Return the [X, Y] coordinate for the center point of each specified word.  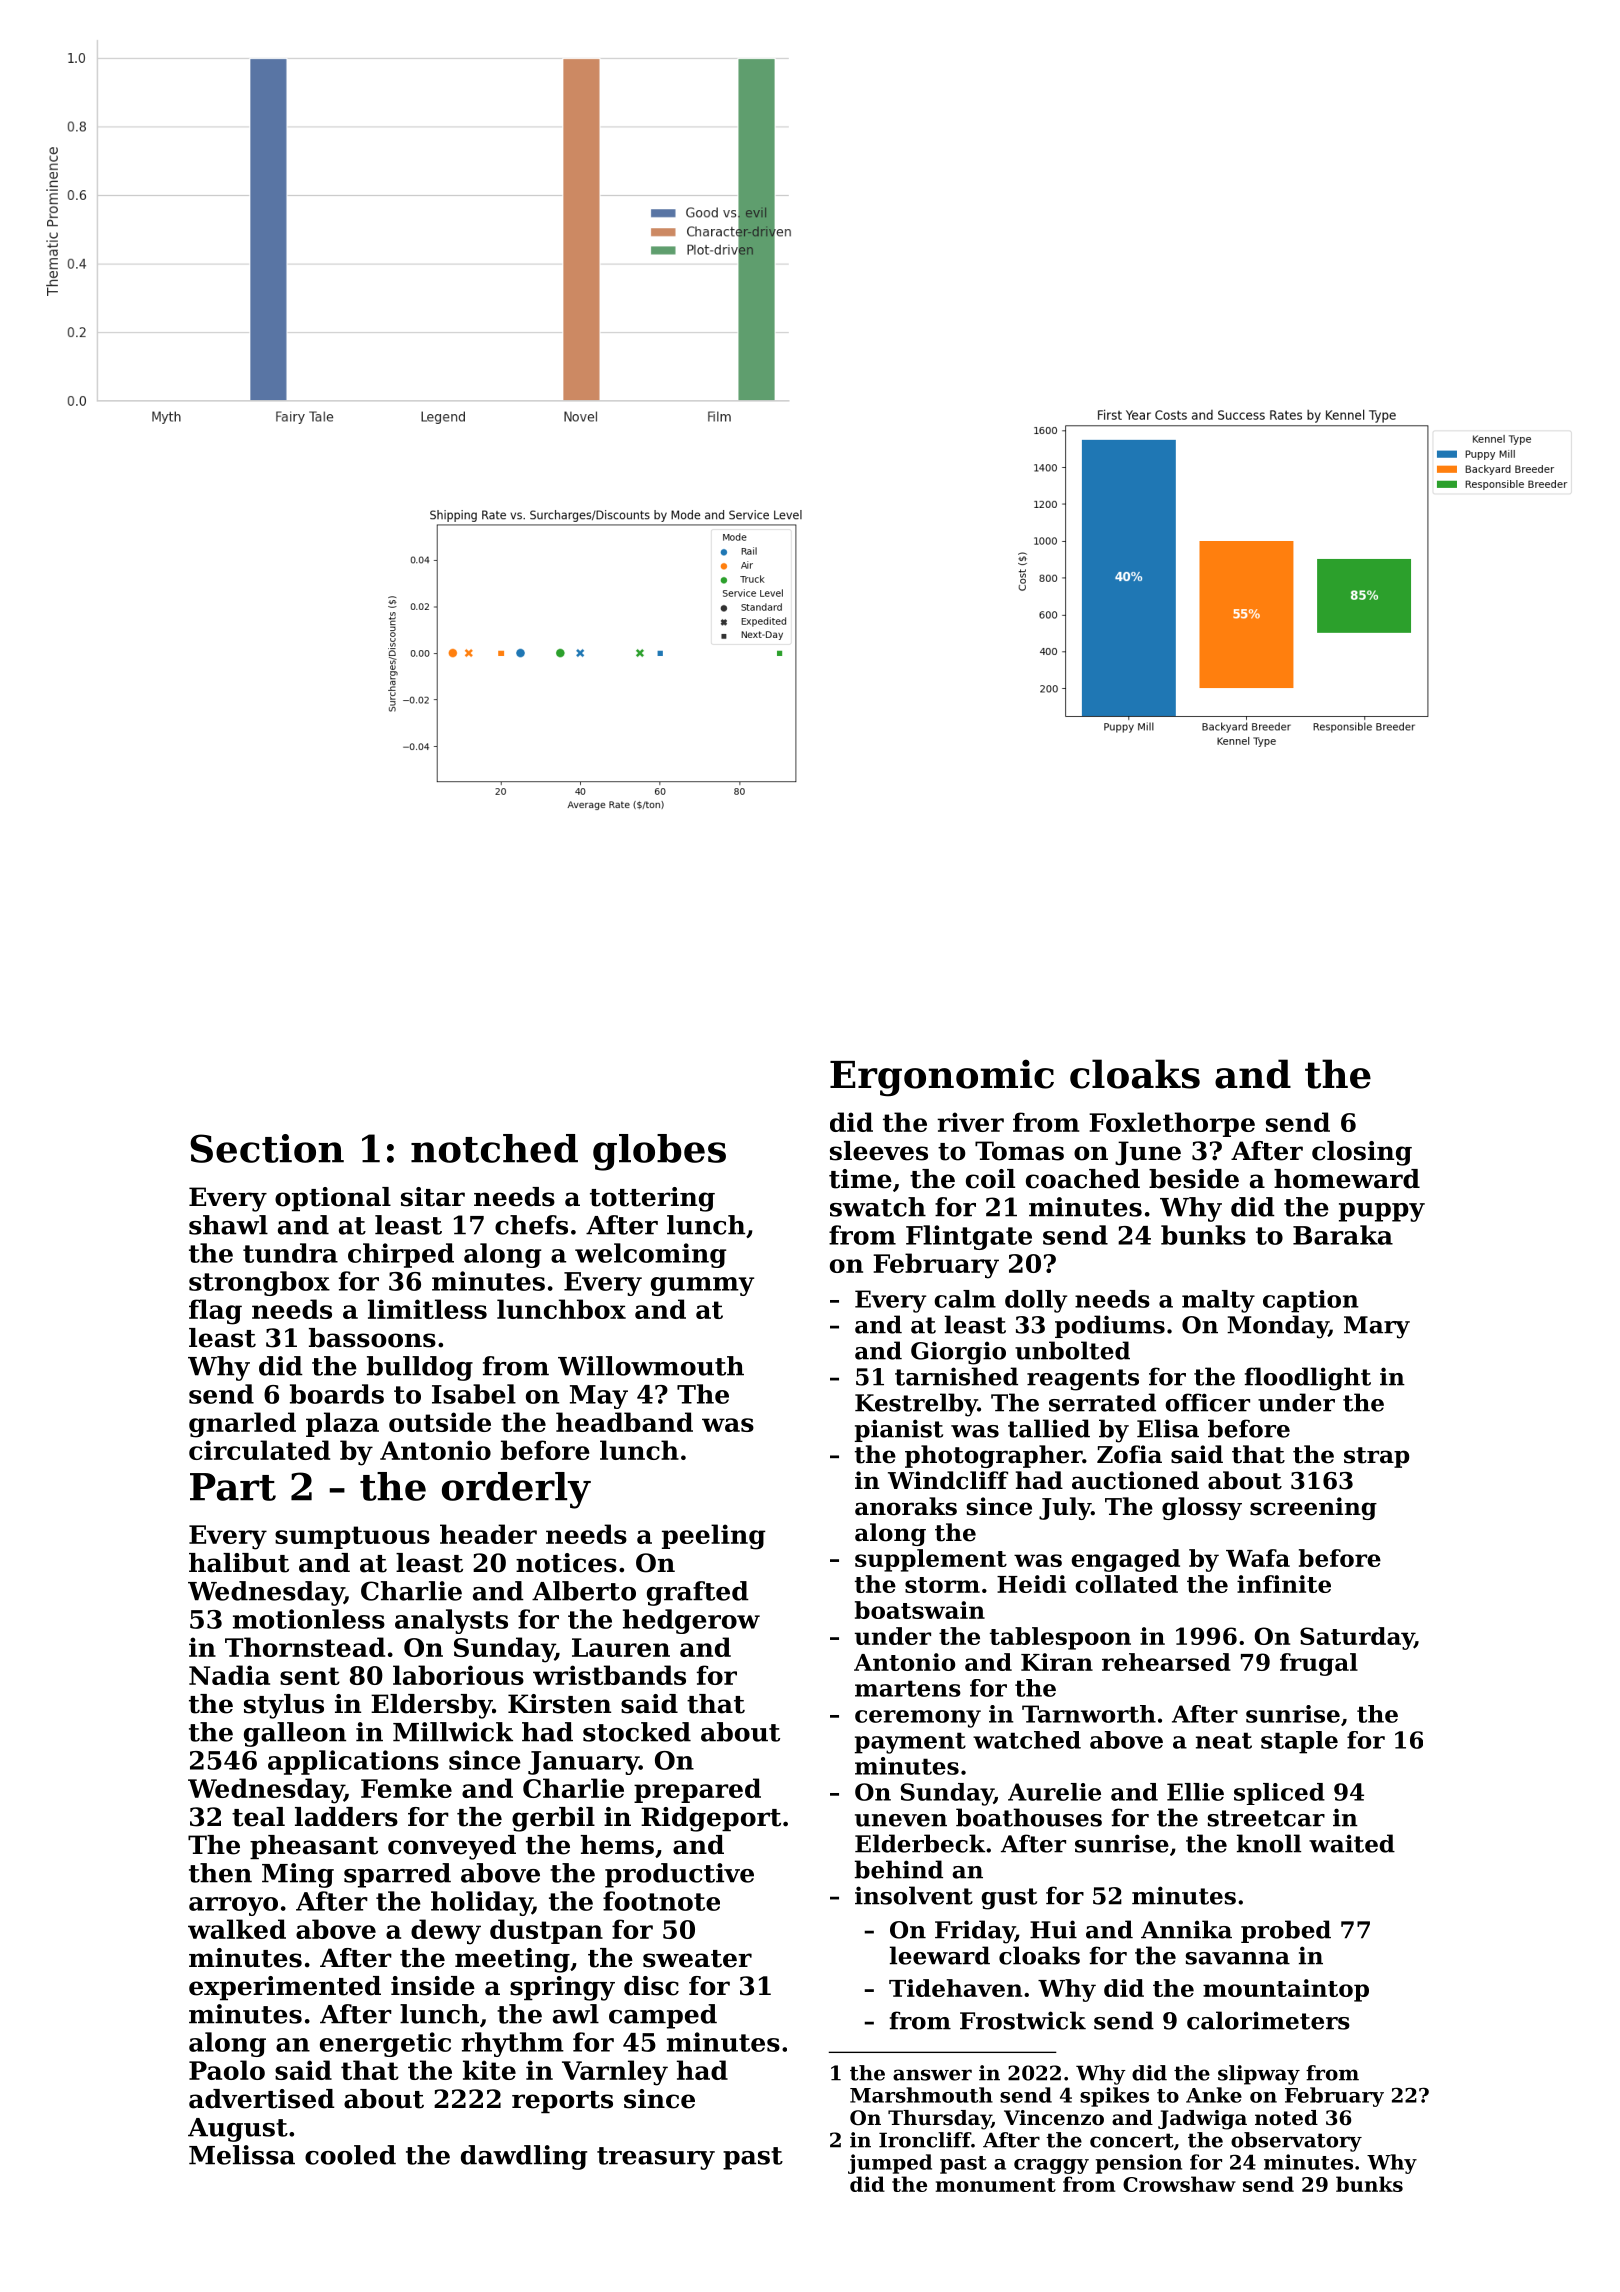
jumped [890, 2164]
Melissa [242, 2155]
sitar [433, 1197]
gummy [702, 1286]
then [220, 1873]
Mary [1377, 1327]
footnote [661, 1901]
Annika [1186, 1929]
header [488, 1534]
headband [624, 1422]
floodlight [1308, 1379]
